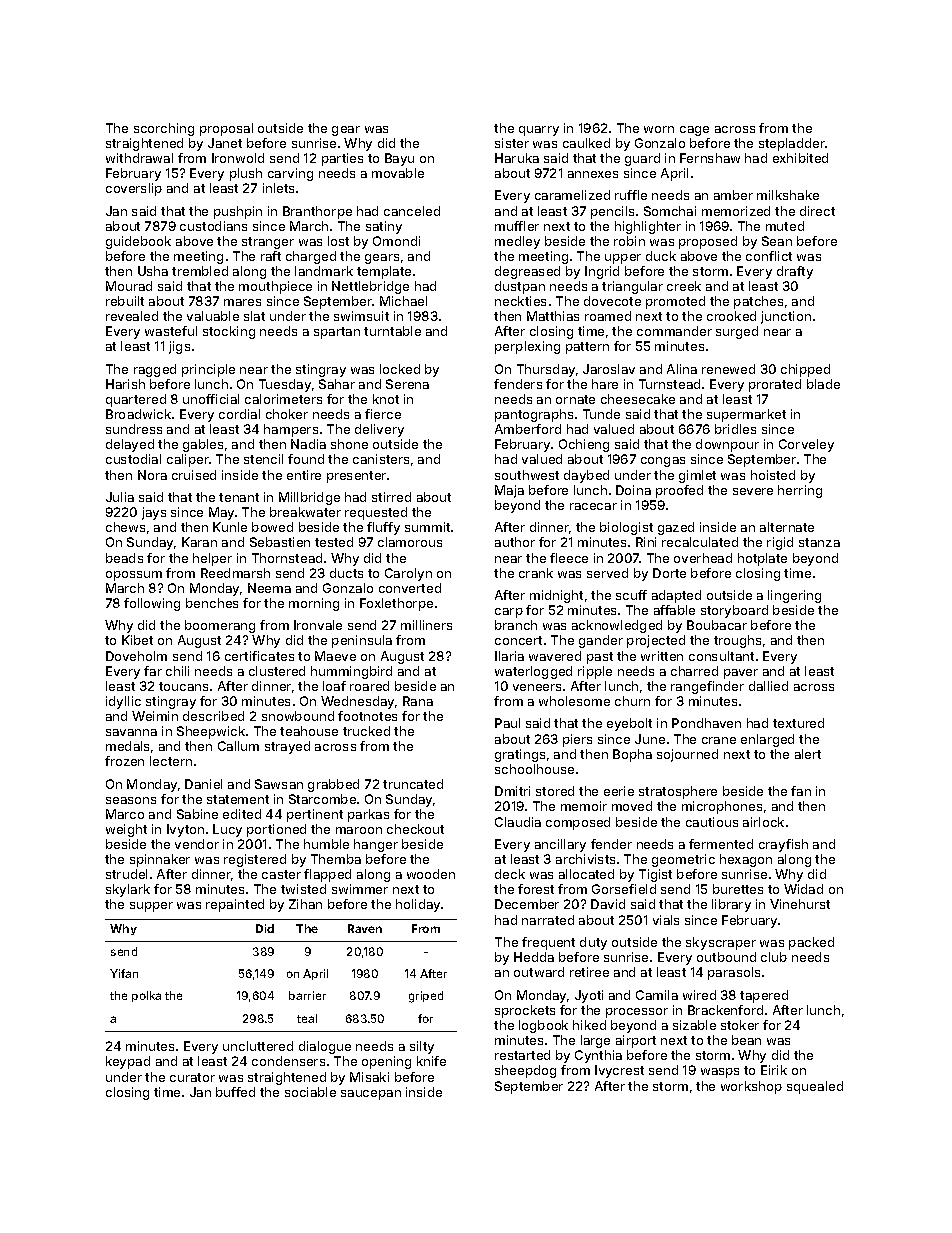 The height and width of the screenshot is (1233, 952). Describe the element at coordinates (283, 399) in the screenshot. I see `calorimeters` at that location.
